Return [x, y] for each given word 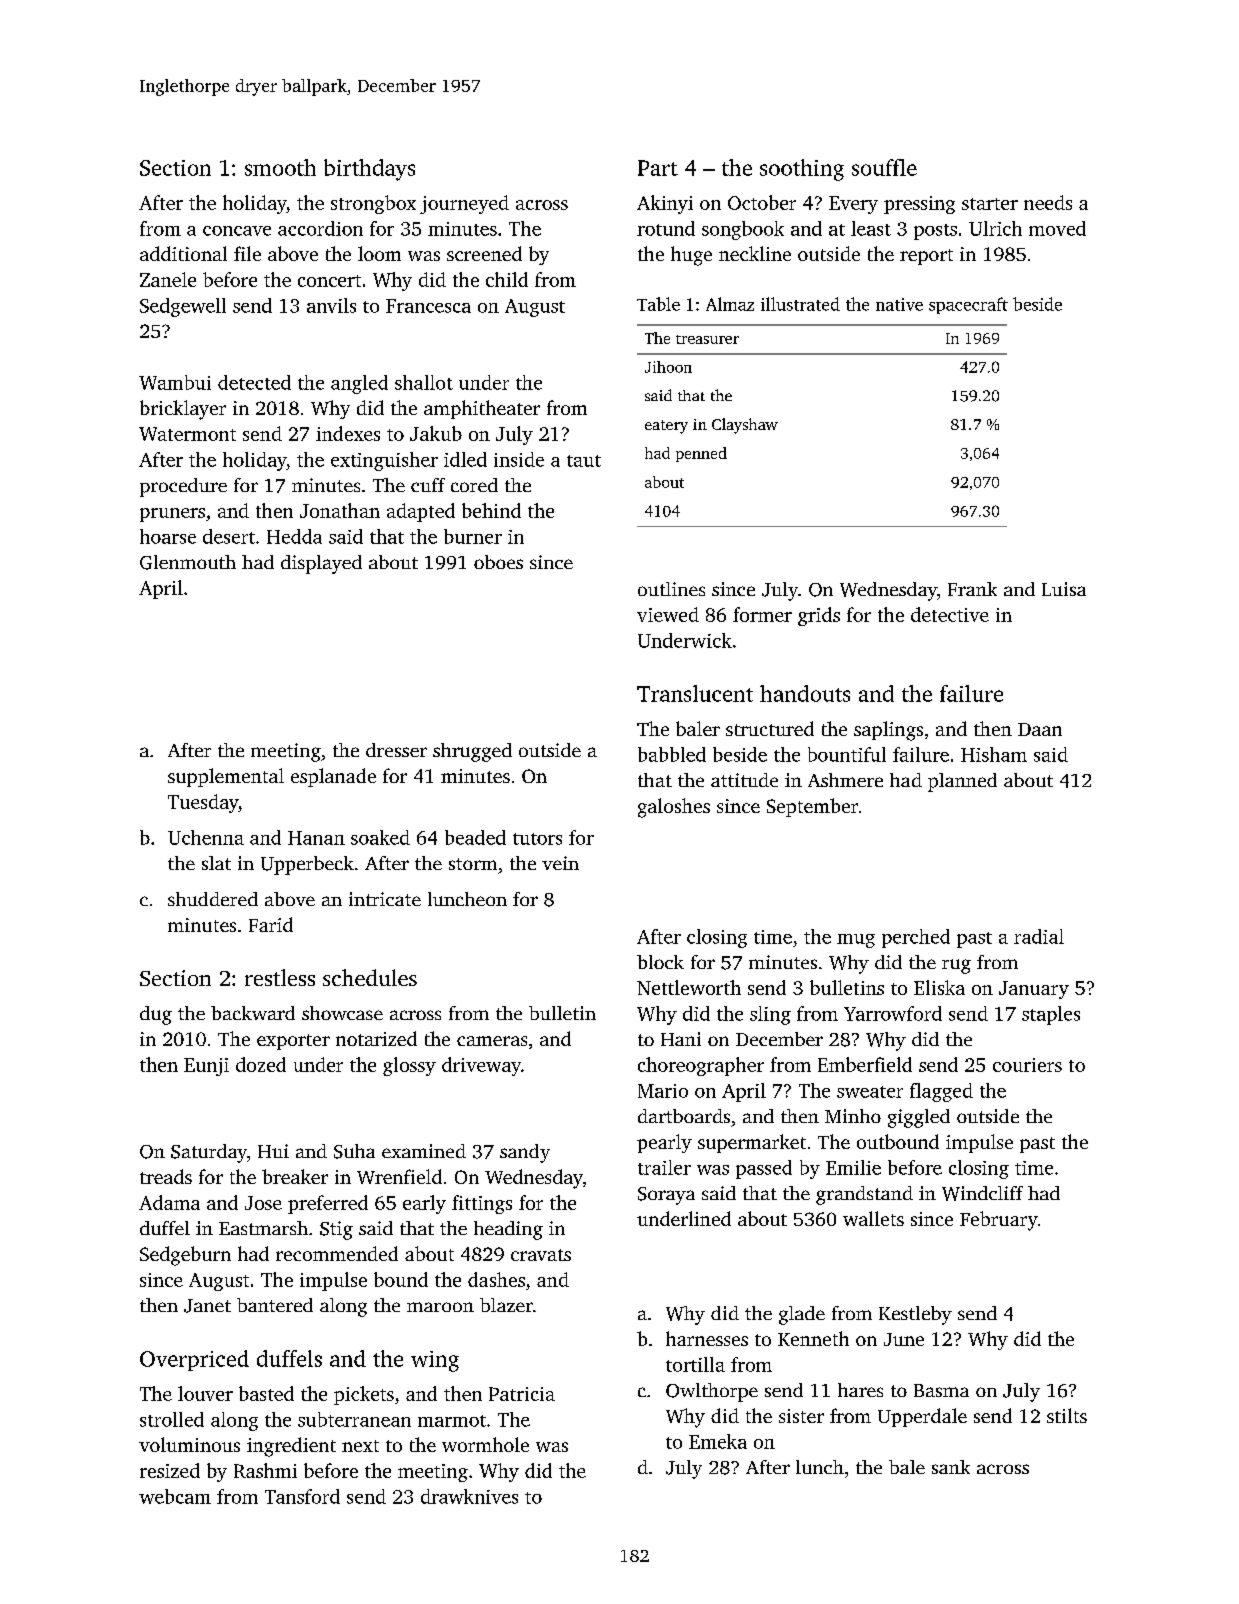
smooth [280, 167]
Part [658, 168]
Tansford [302, 1496]
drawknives [469, 1496]
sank [951, 1467]
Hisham [994, 754]
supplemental [226, 777]
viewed [668, 614]
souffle [884, 167]
